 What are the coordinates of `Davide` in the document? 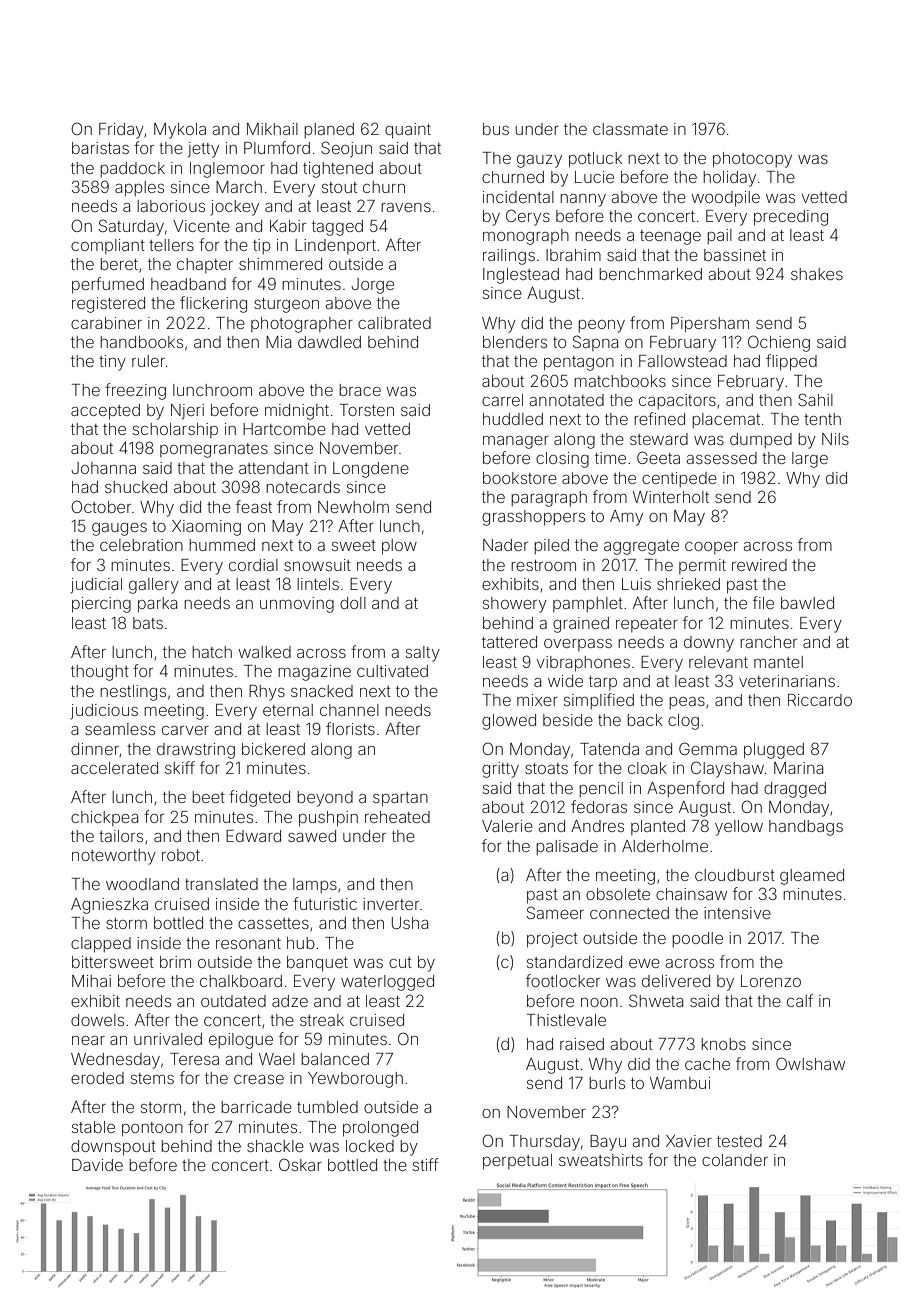 It's located at (97, 1165).
